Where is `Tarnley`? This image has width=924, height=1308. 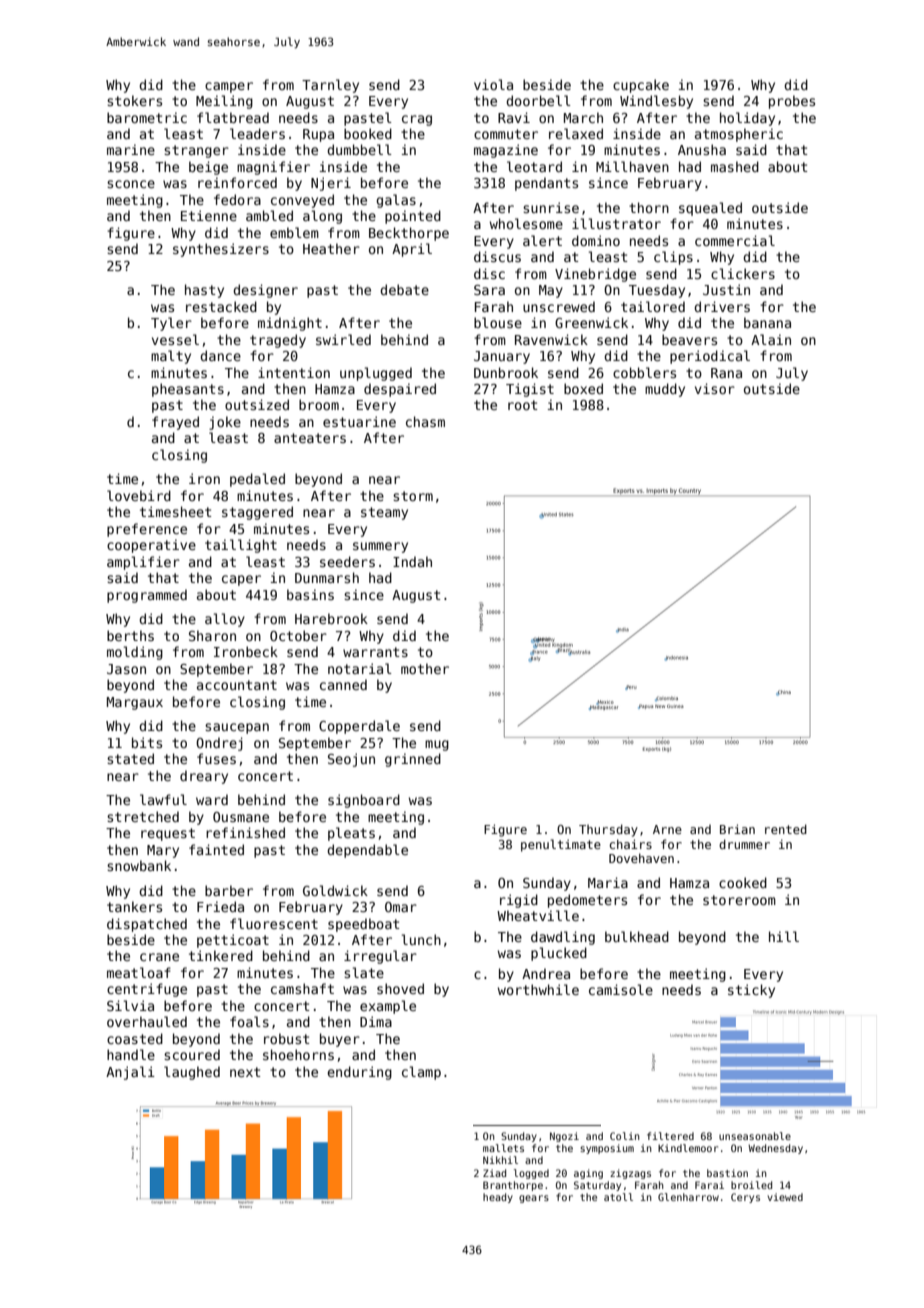
Tarnley is located at coordinates (330, 86).
